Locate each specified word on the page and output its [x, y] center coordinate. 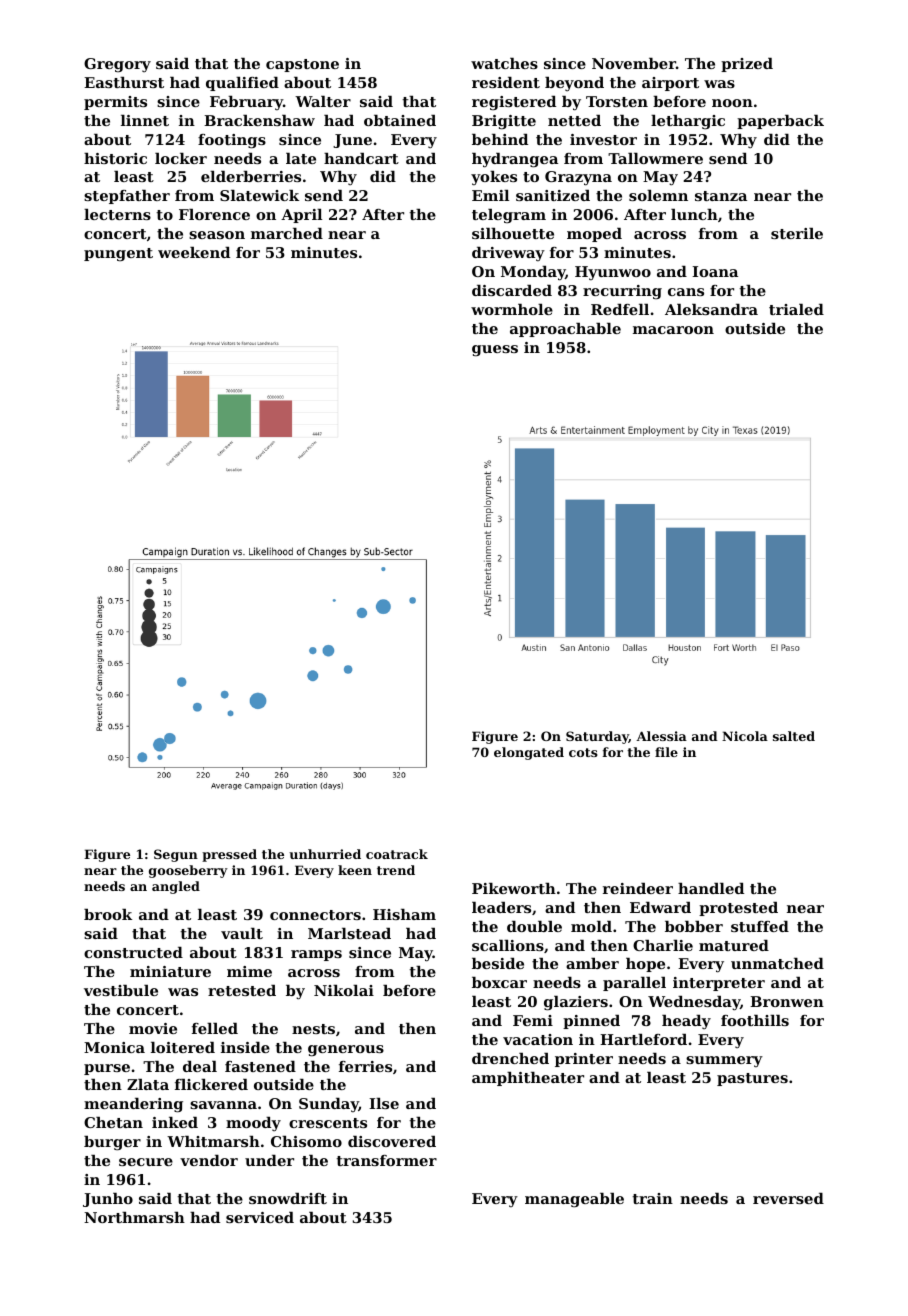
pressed [229, 855]
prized [747, 65]
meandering [133, 1105]
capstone [302, 65]
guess [495, 351]
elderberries [251, 176]
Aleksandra [711, 309]
